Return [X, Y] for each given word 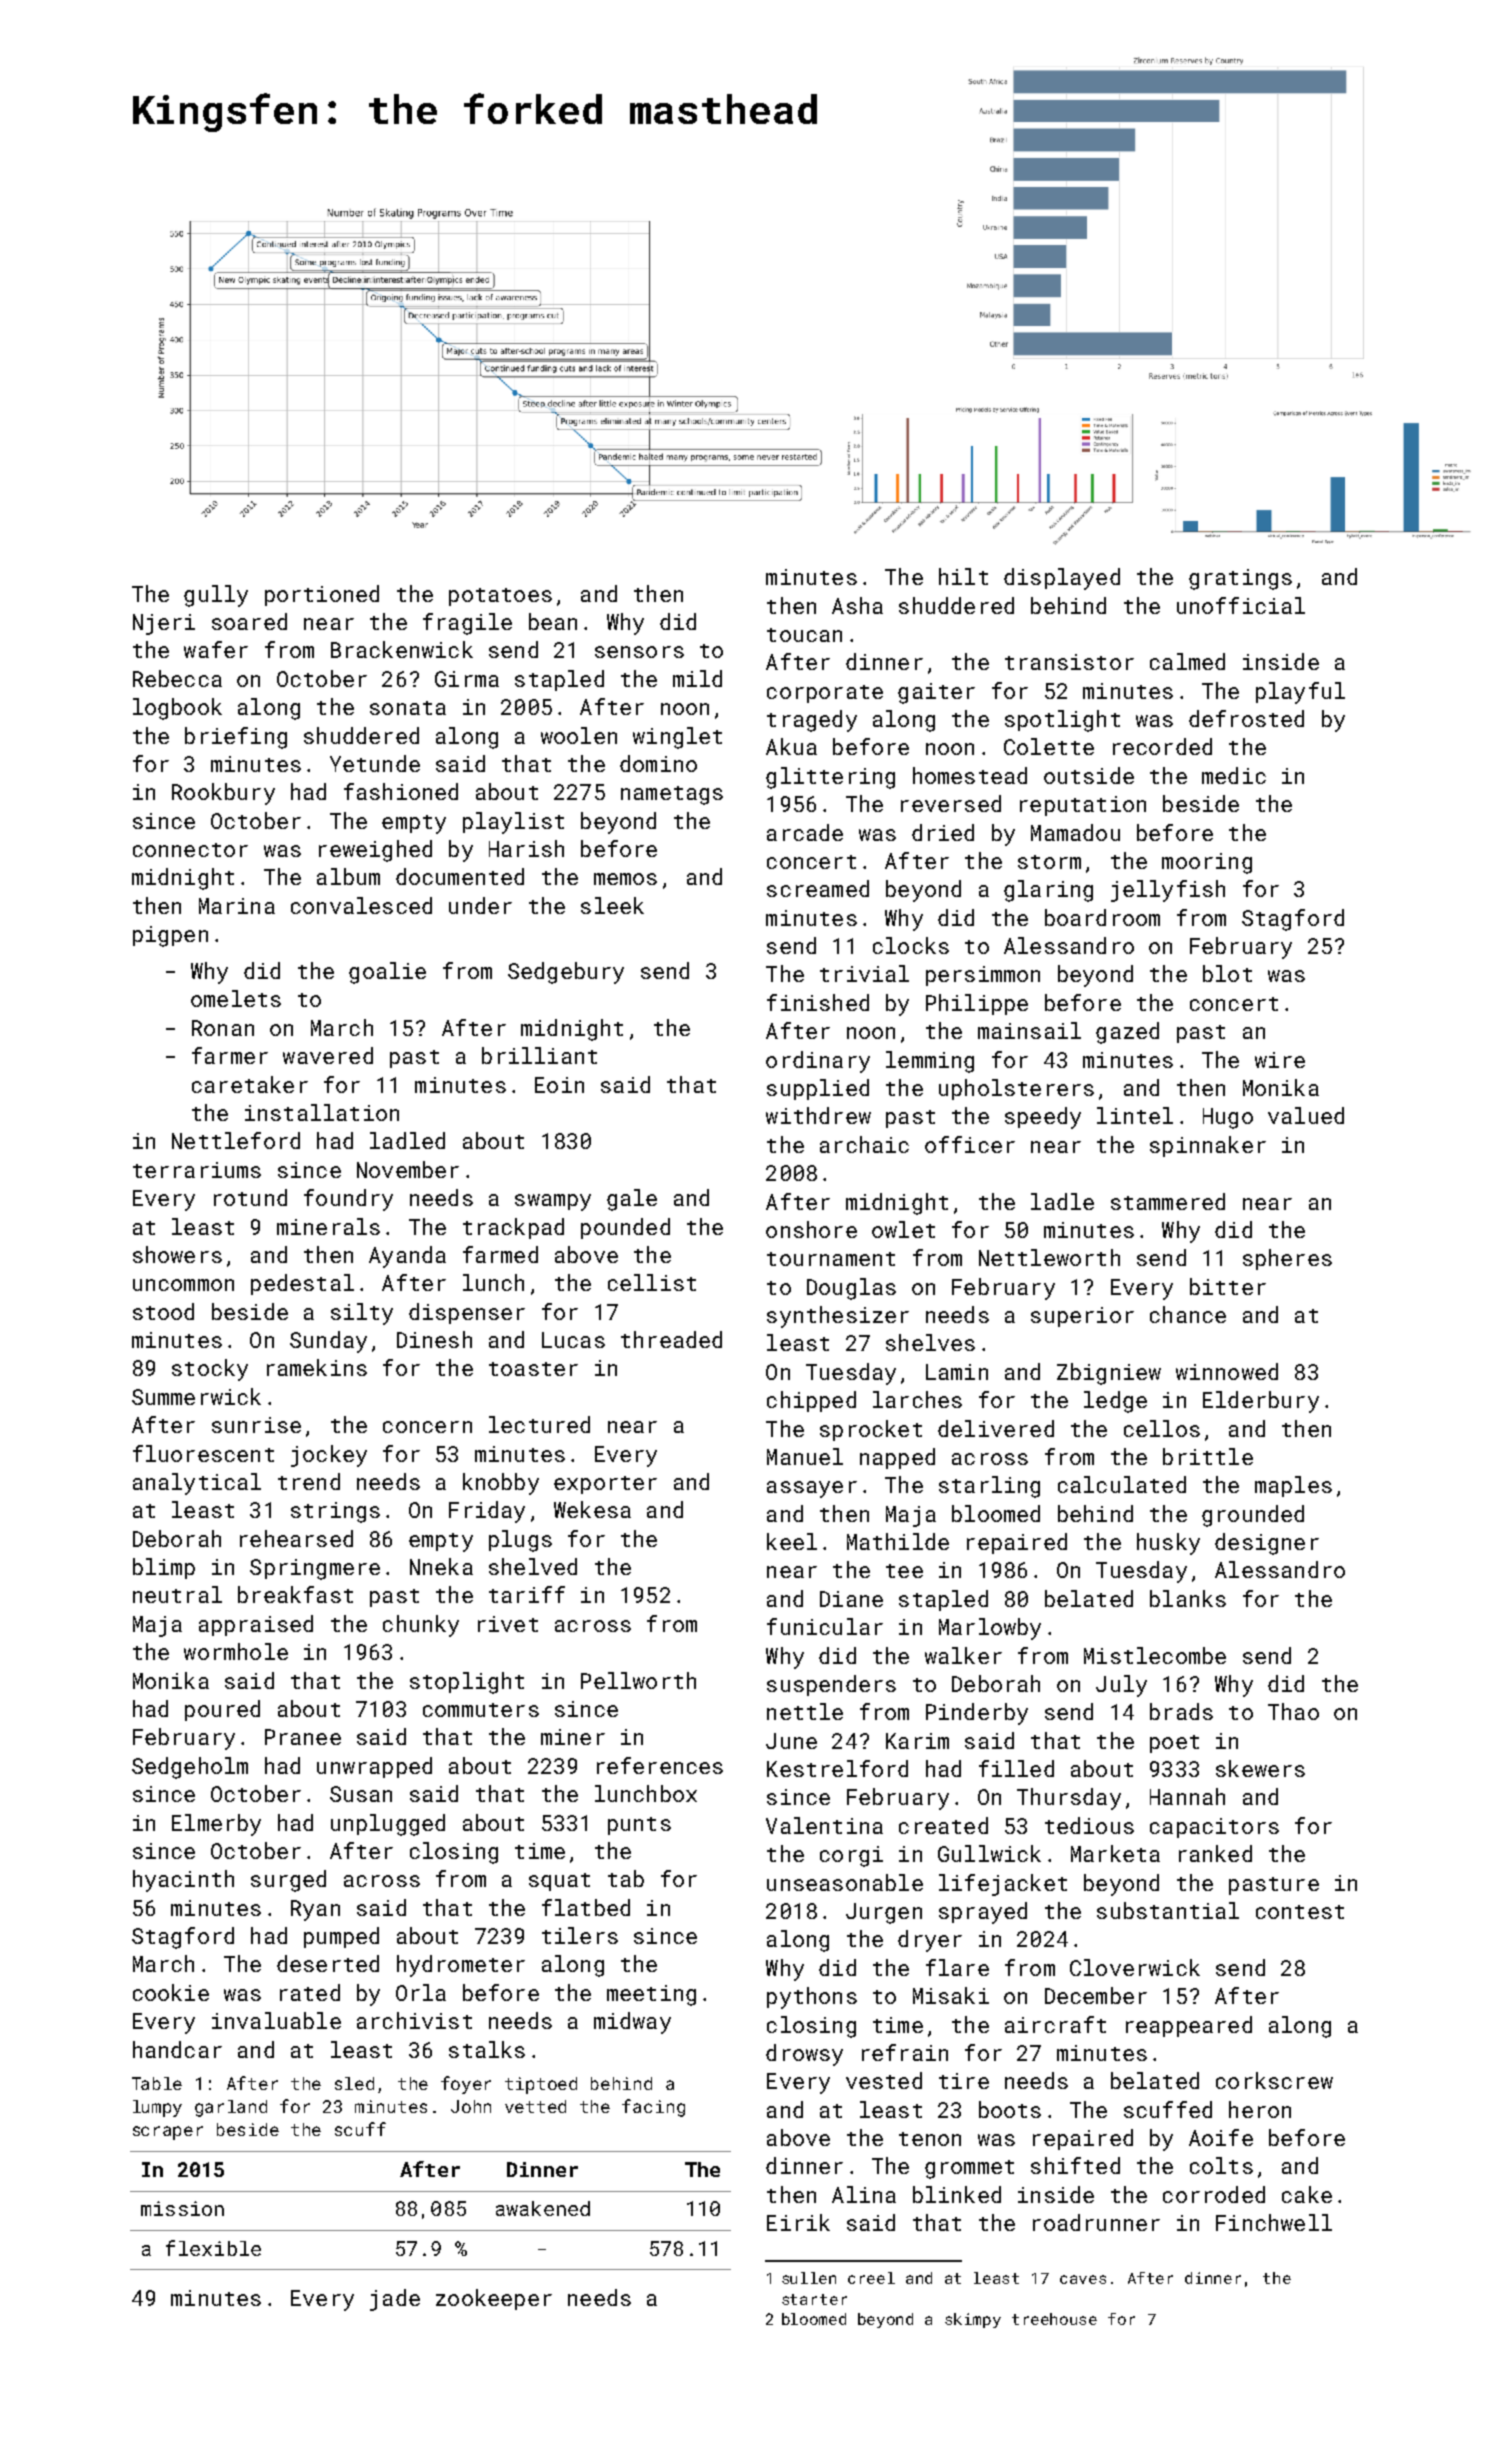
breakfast [295, 1594]
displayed [1062, 579]
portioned [322, 595]
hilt [963, 576]
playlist [513, 823]
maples [1293, 1486]
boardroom [1102, 917]
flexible [213, 2248]
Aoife [1221, 2137]
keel [792, 1541]
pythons [812, 1998]
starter [814, 2299]
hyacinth [183, 1881]
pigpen [170, 936]
